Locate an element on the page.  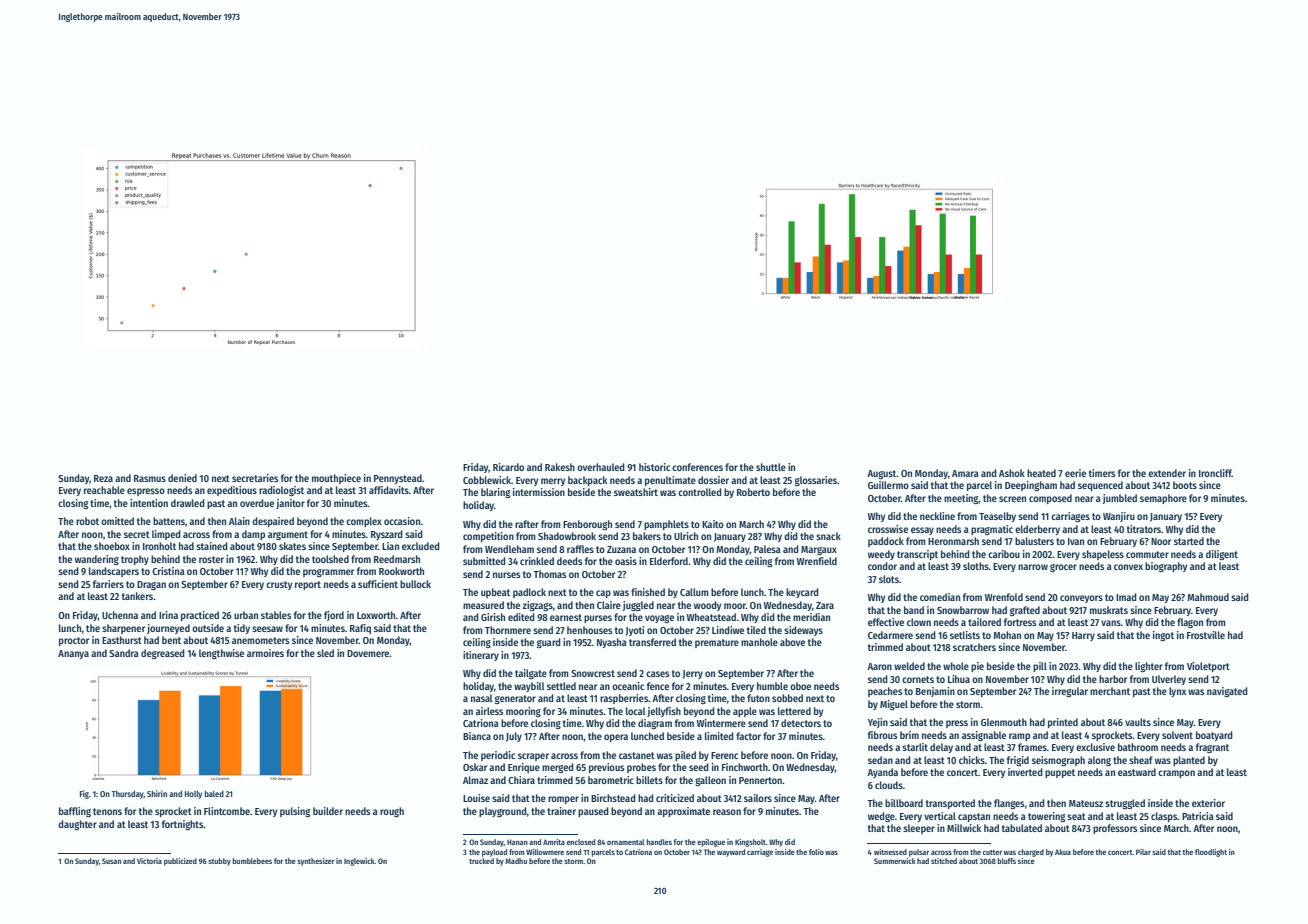
submitted is located at coordinates (484, 561).
